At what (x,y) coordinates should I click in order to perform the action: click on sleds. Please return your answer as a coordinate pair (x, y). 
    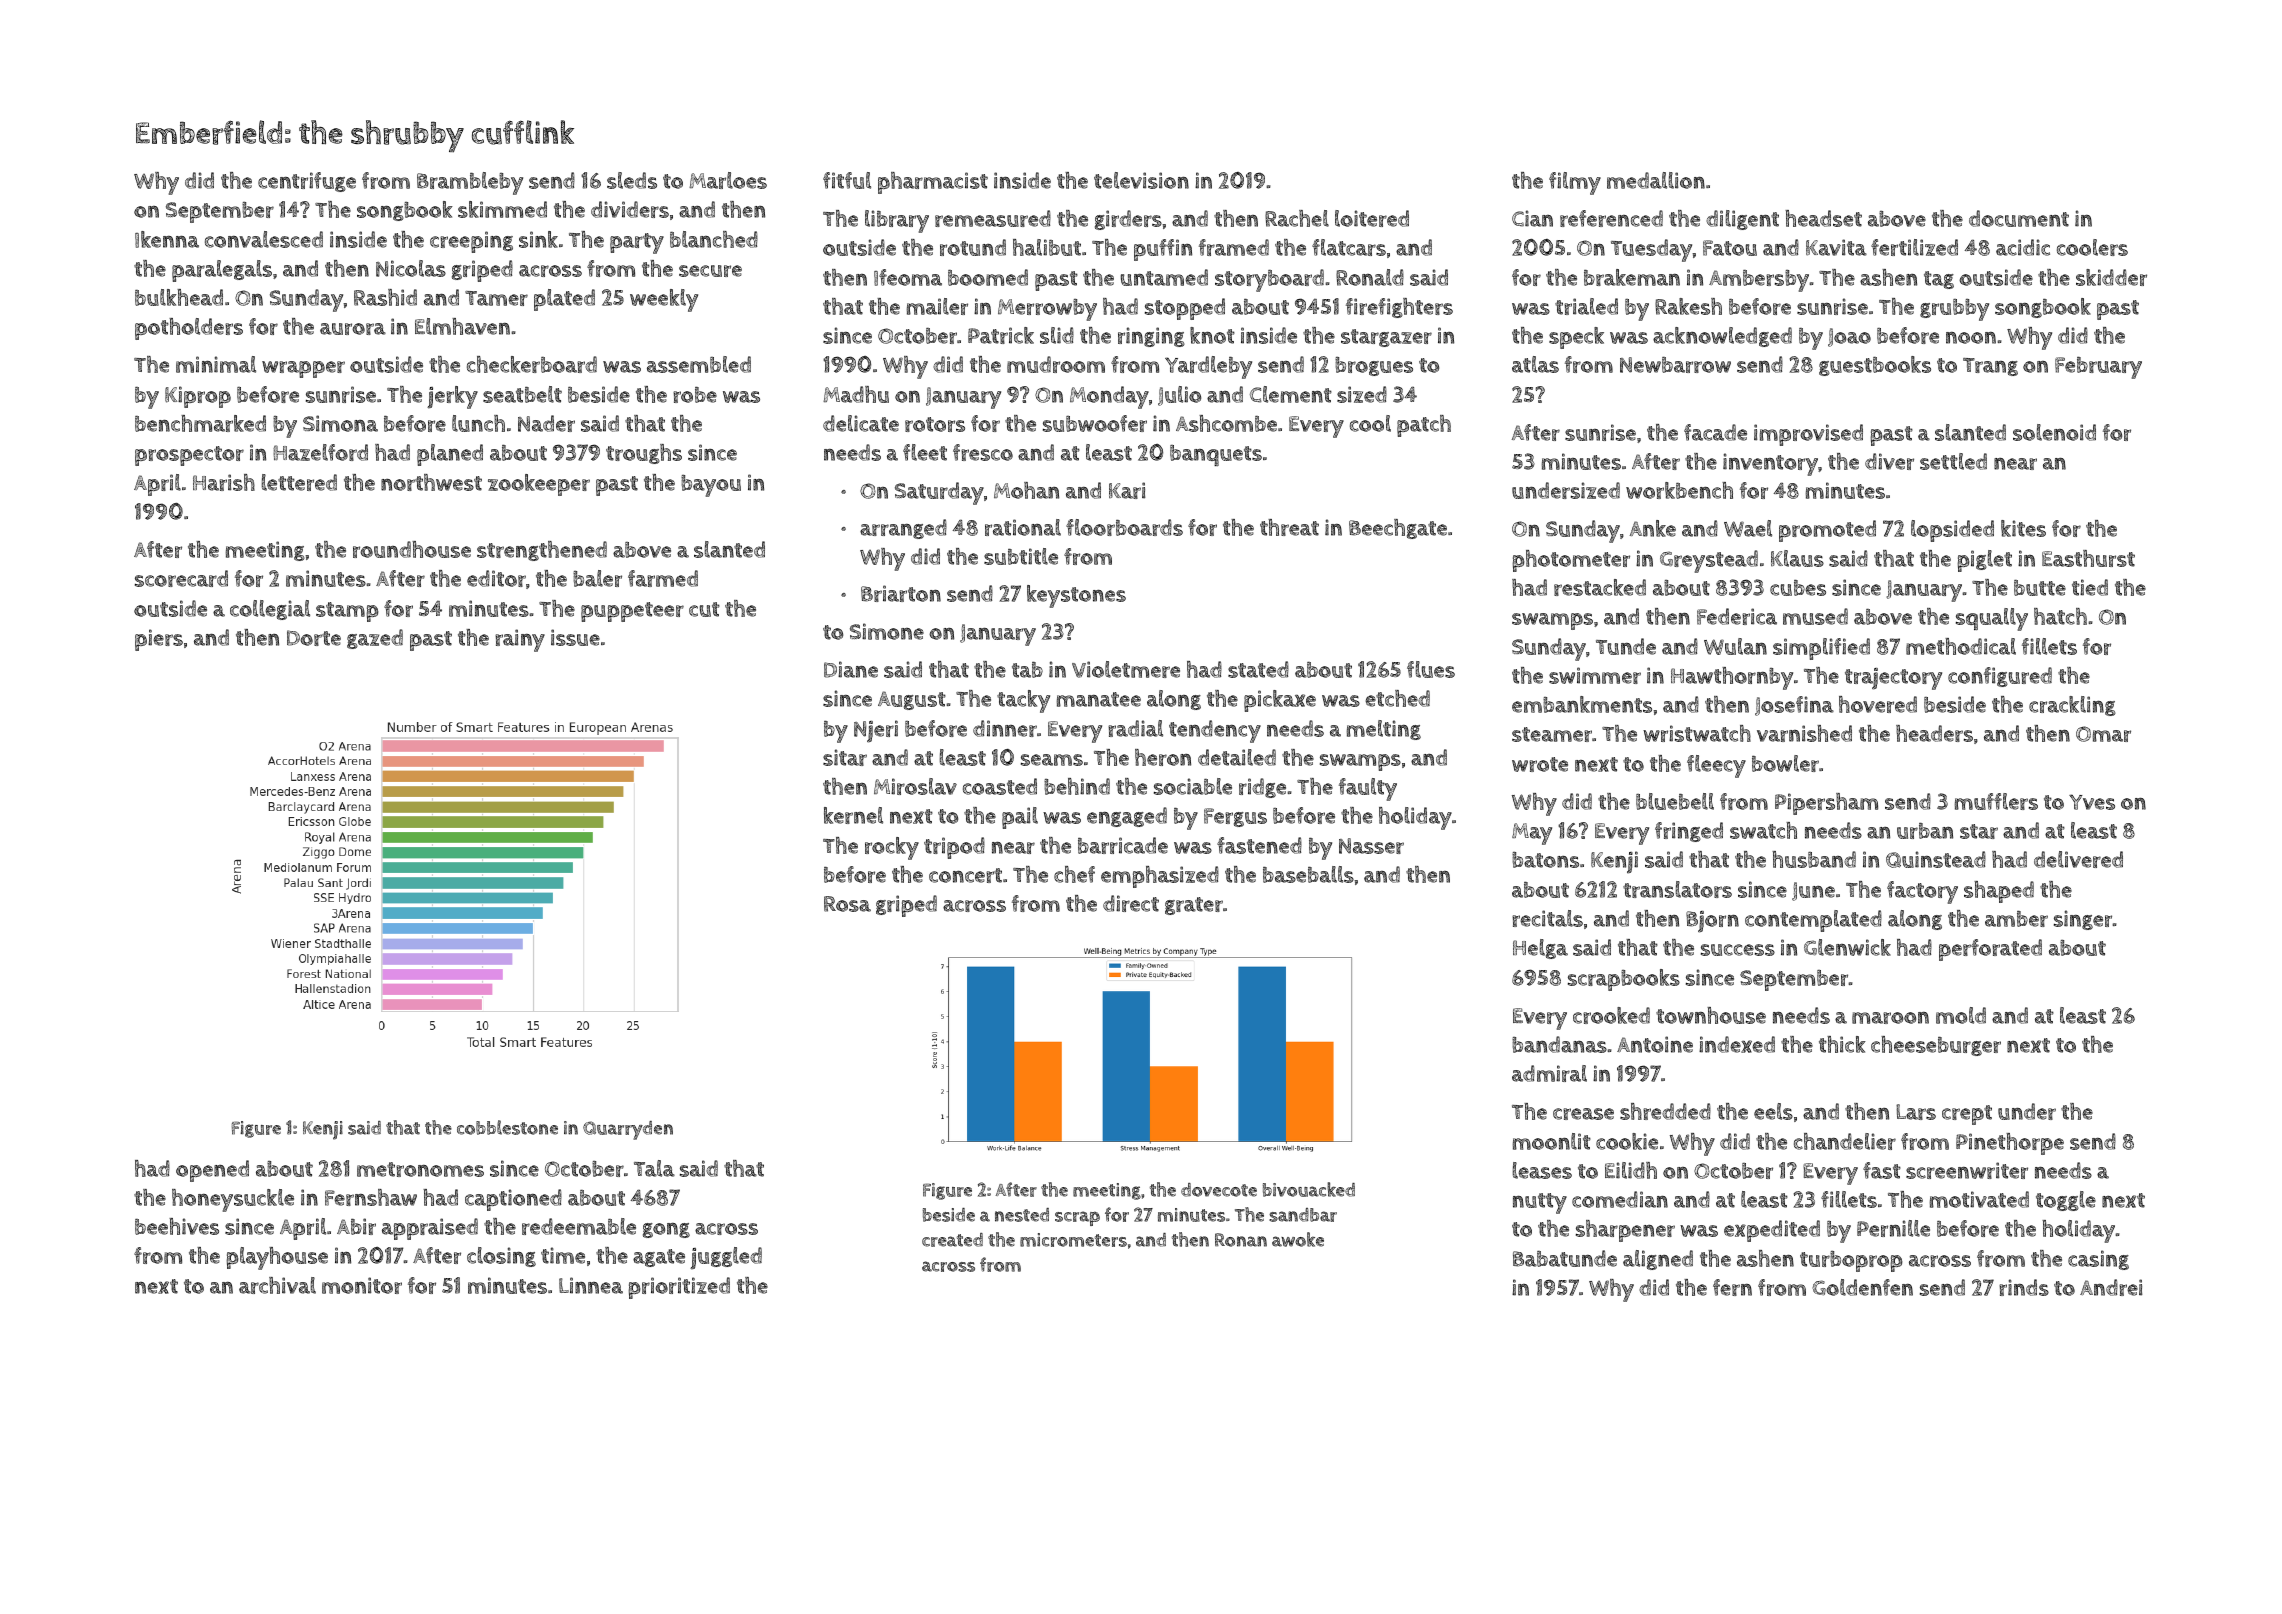
    Looking at the image, I should click on (632, 180).
